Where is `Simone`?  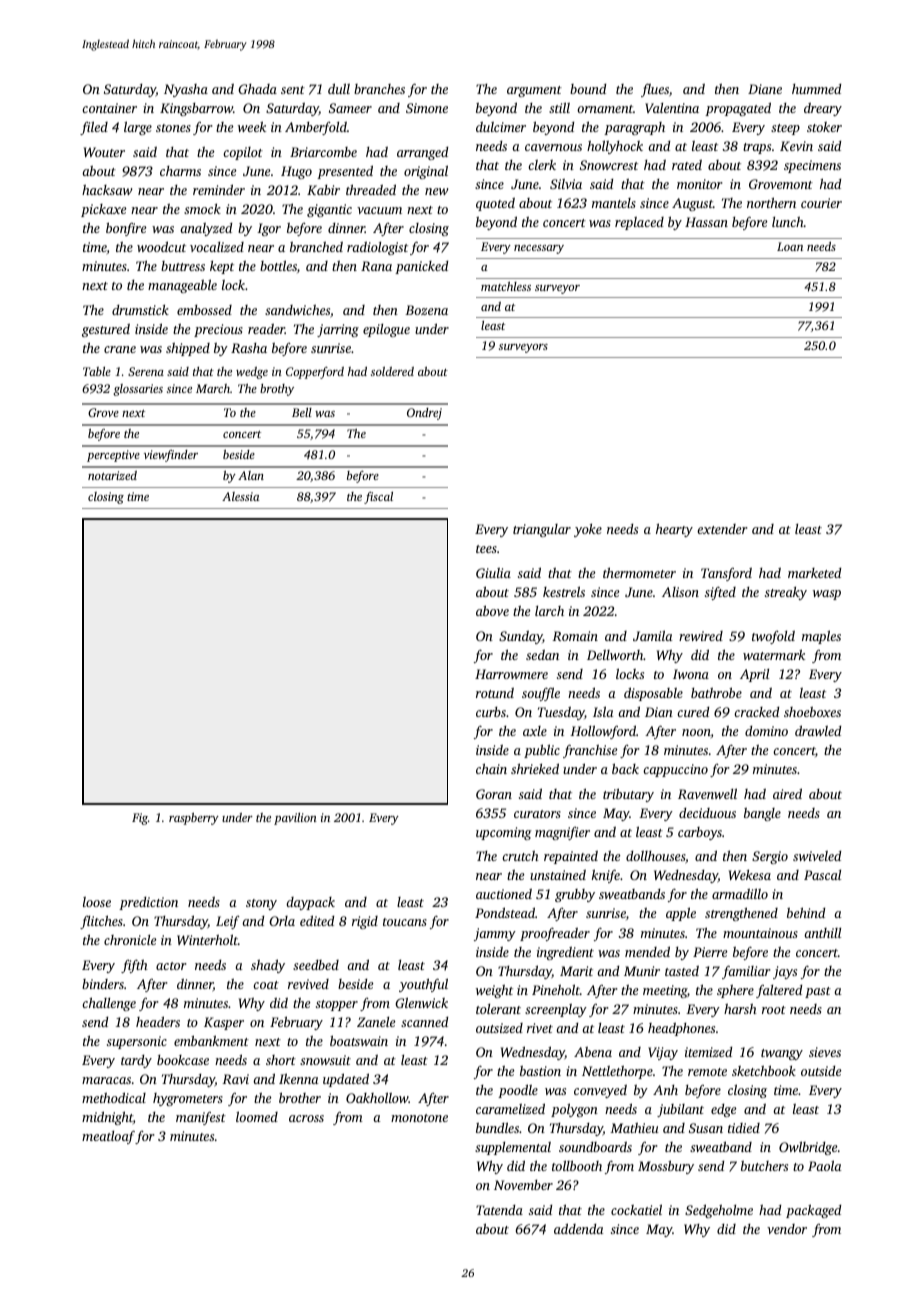
Simone is located at coordinates (427, 108).
